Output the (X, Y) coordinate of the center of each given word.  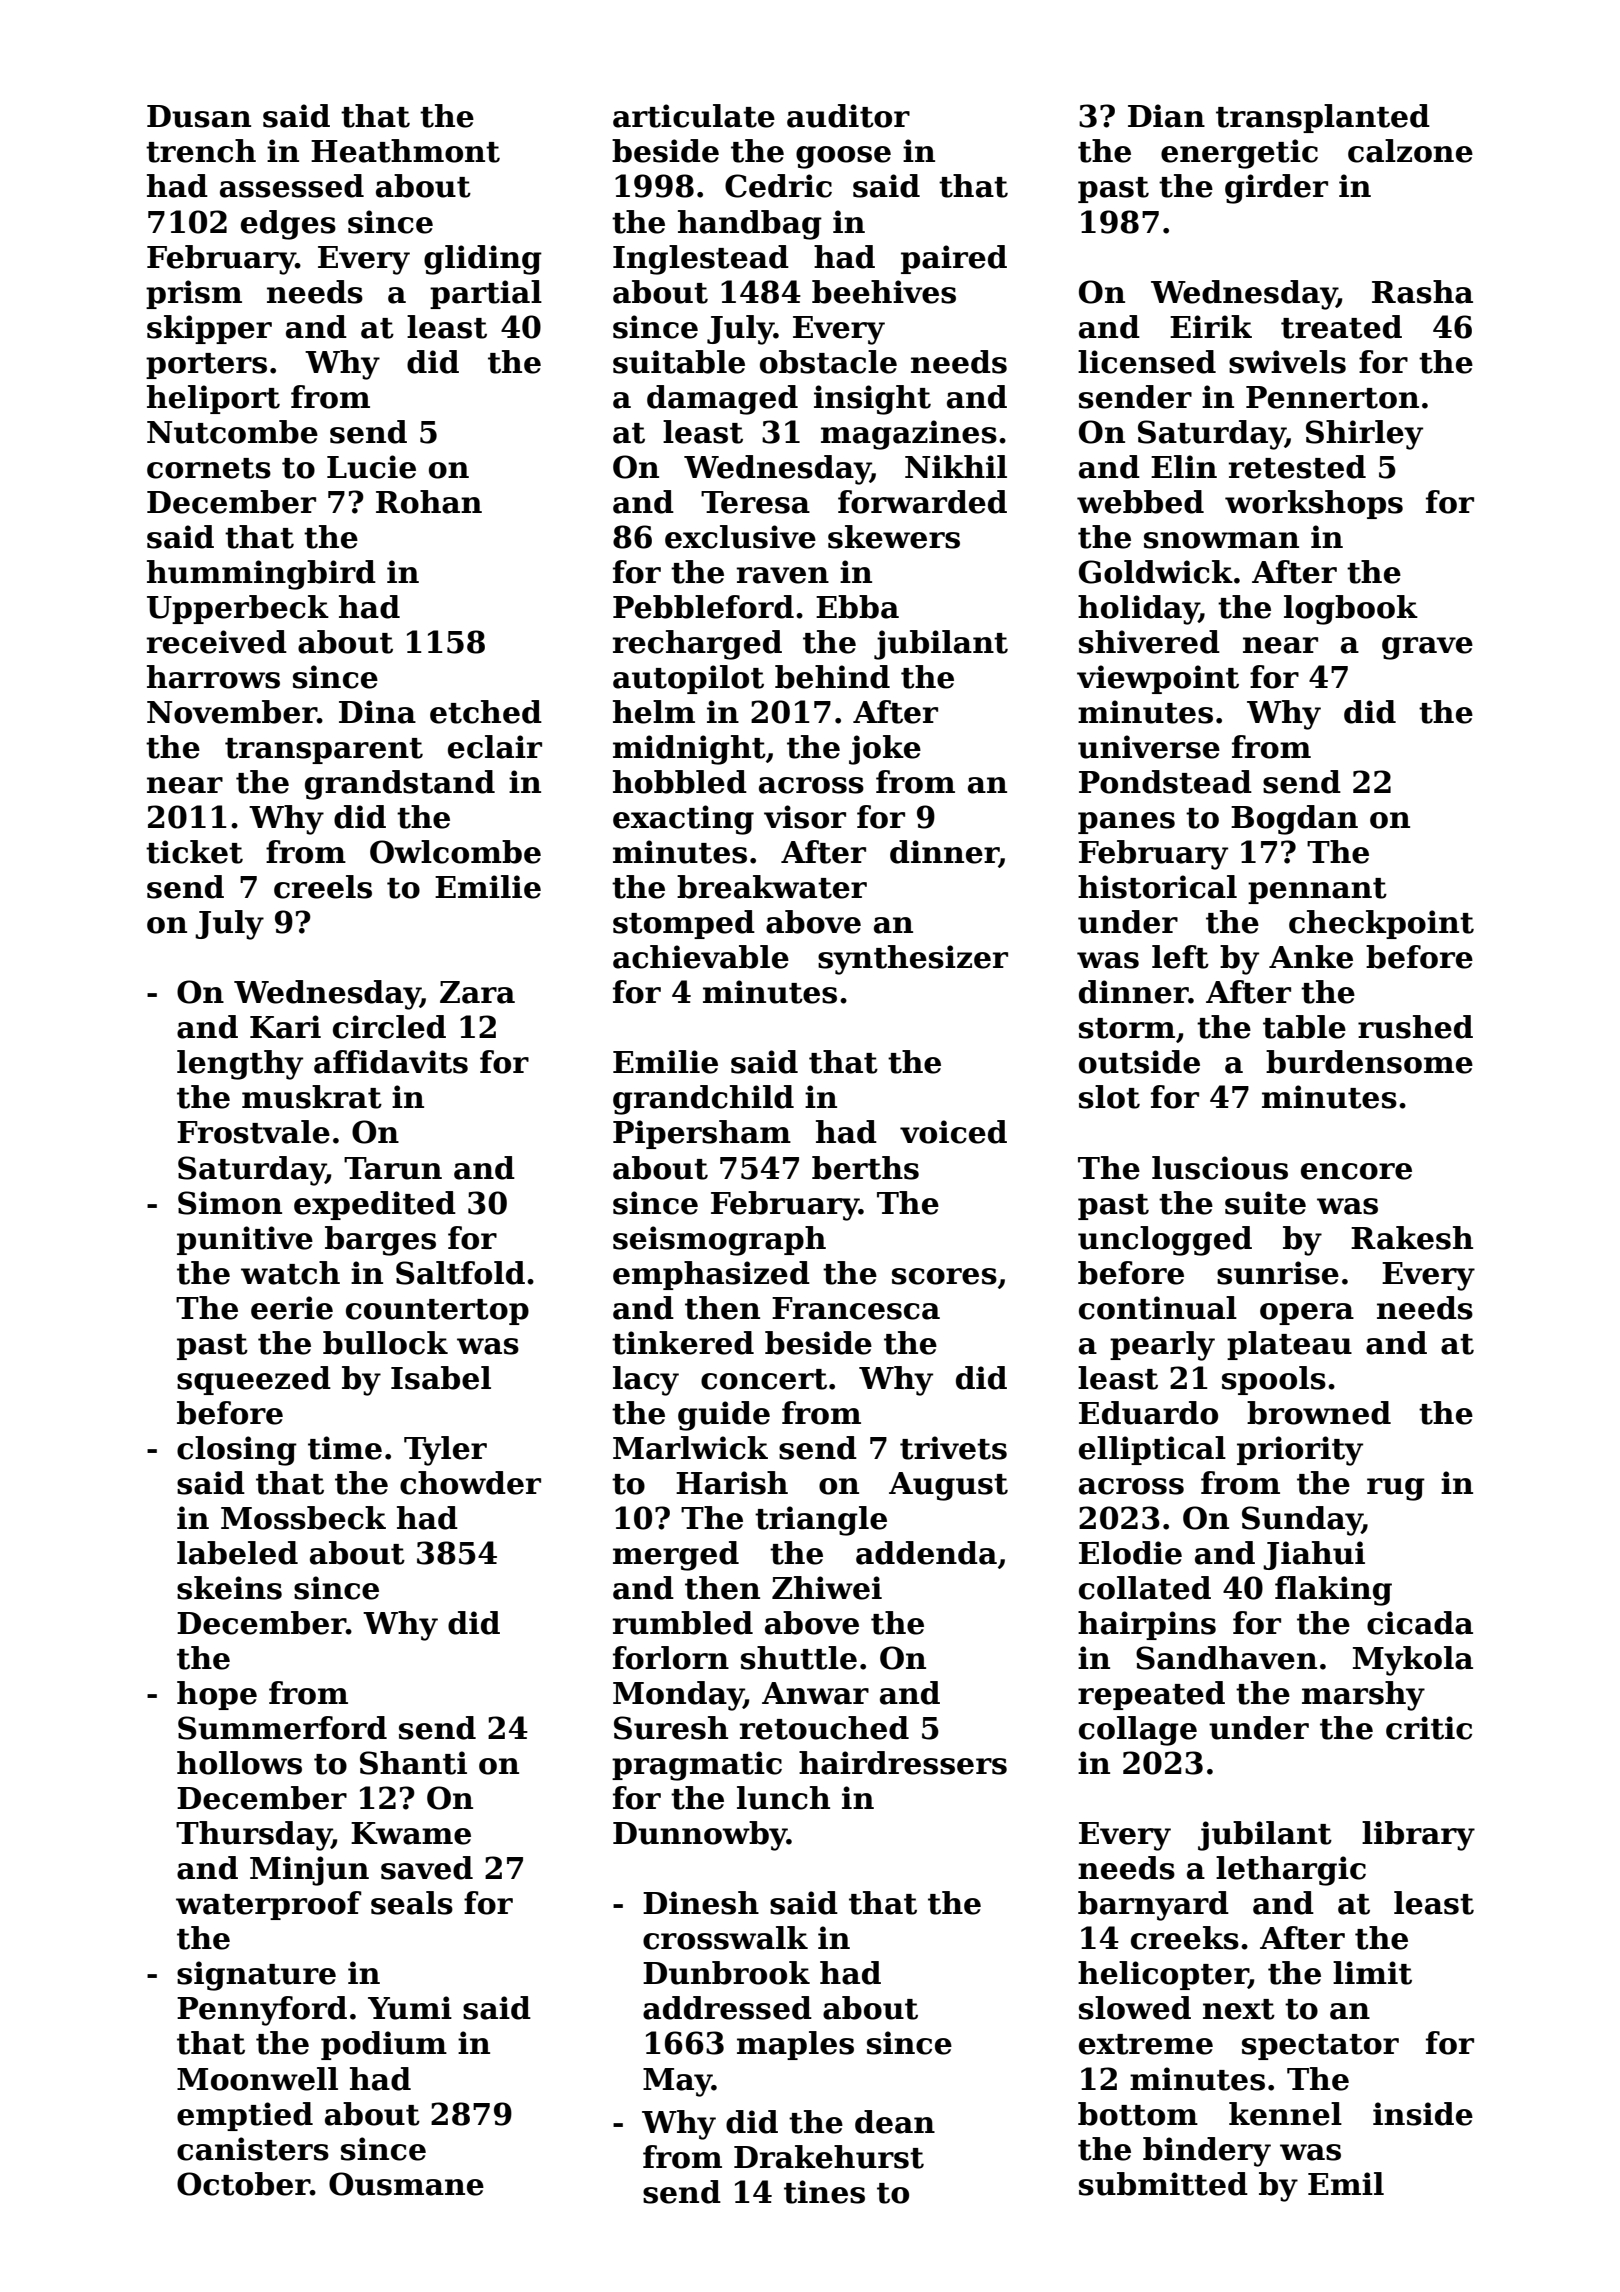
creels (323, 887)
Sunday (1302, 1521)
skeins (229, 1588)
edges (288, 225)
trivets (953, 1448)
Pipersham (702, 1134)
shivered (1149, 642)
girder (1276, 189)
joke (885, 750)
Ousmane (406, 2184)
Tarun (393, 1168)
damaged (722, 400)
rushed (1415, 1027)
